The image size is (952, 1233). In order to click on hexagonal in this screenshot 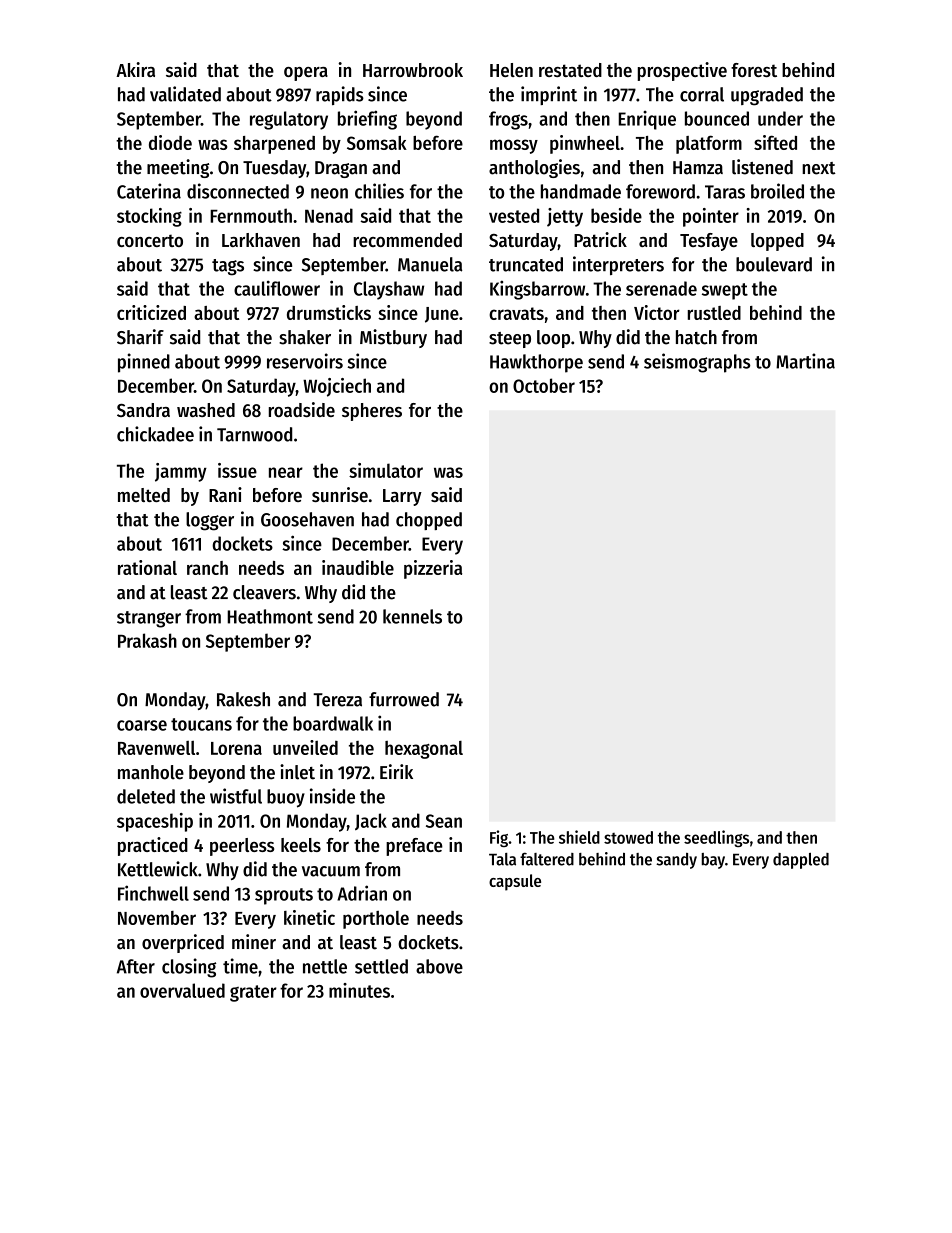, I will do `click(424, 750)`.
